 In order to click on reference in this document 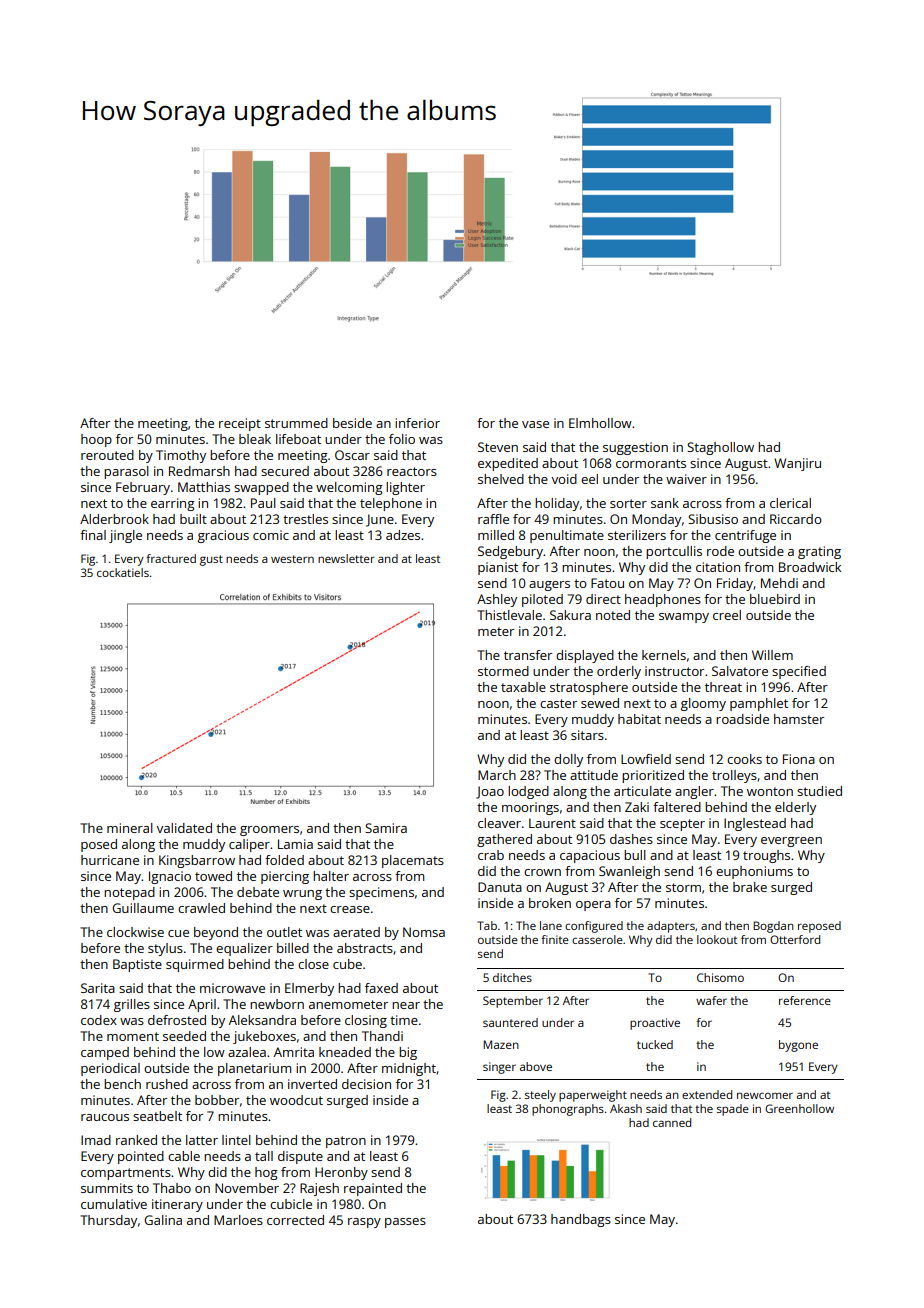, I will do `click(805, 1000)`.
